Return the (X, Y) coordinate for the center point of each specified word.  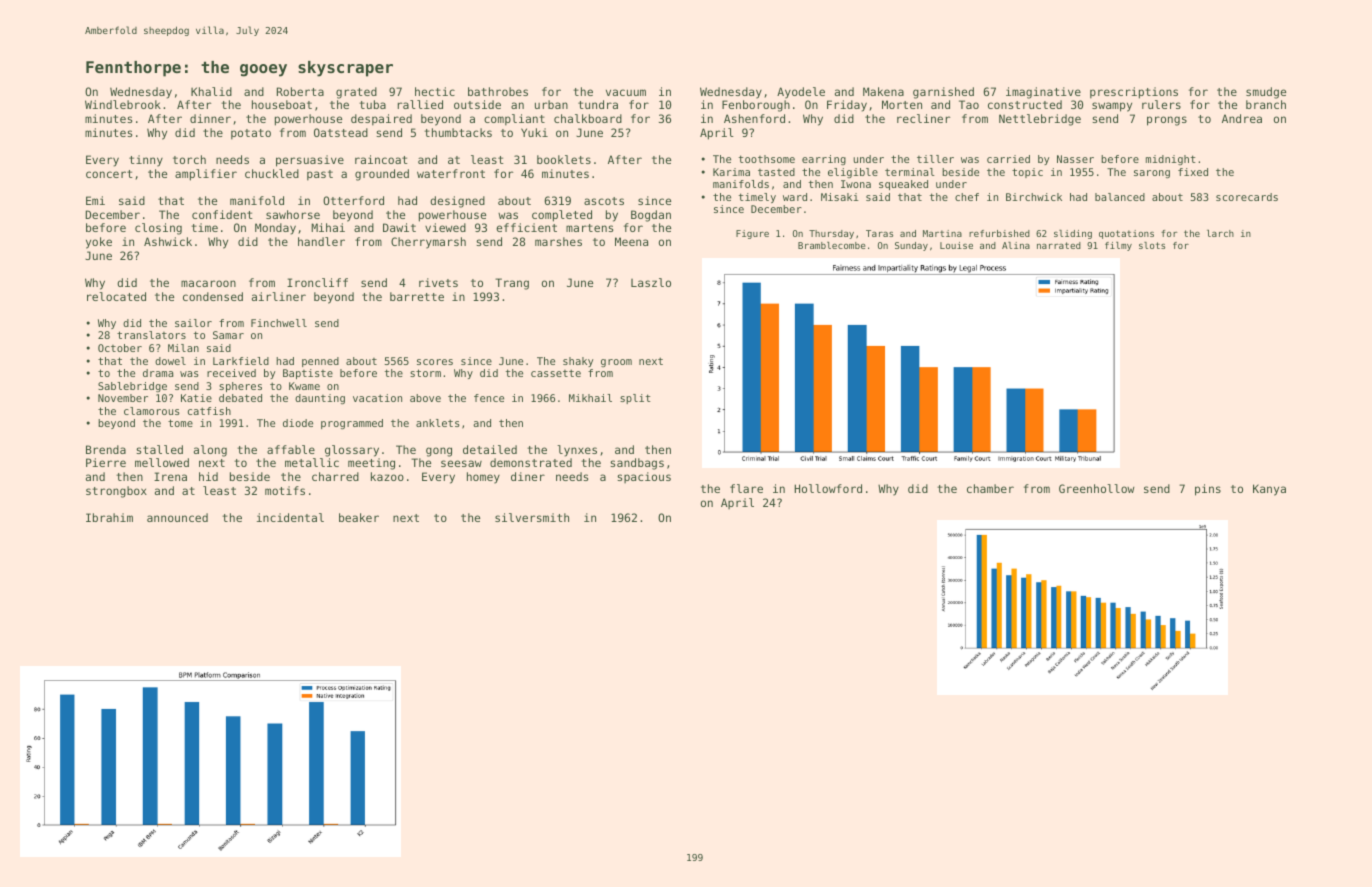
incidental (290, 517)
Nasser (1075, 159)
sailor (193, 323)
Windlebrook (123, 104)
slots (1152, 245)
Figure (752, 234)
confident (222, 214)
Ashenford (754, 118)
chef (967, 197)
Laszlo (651, 282)
